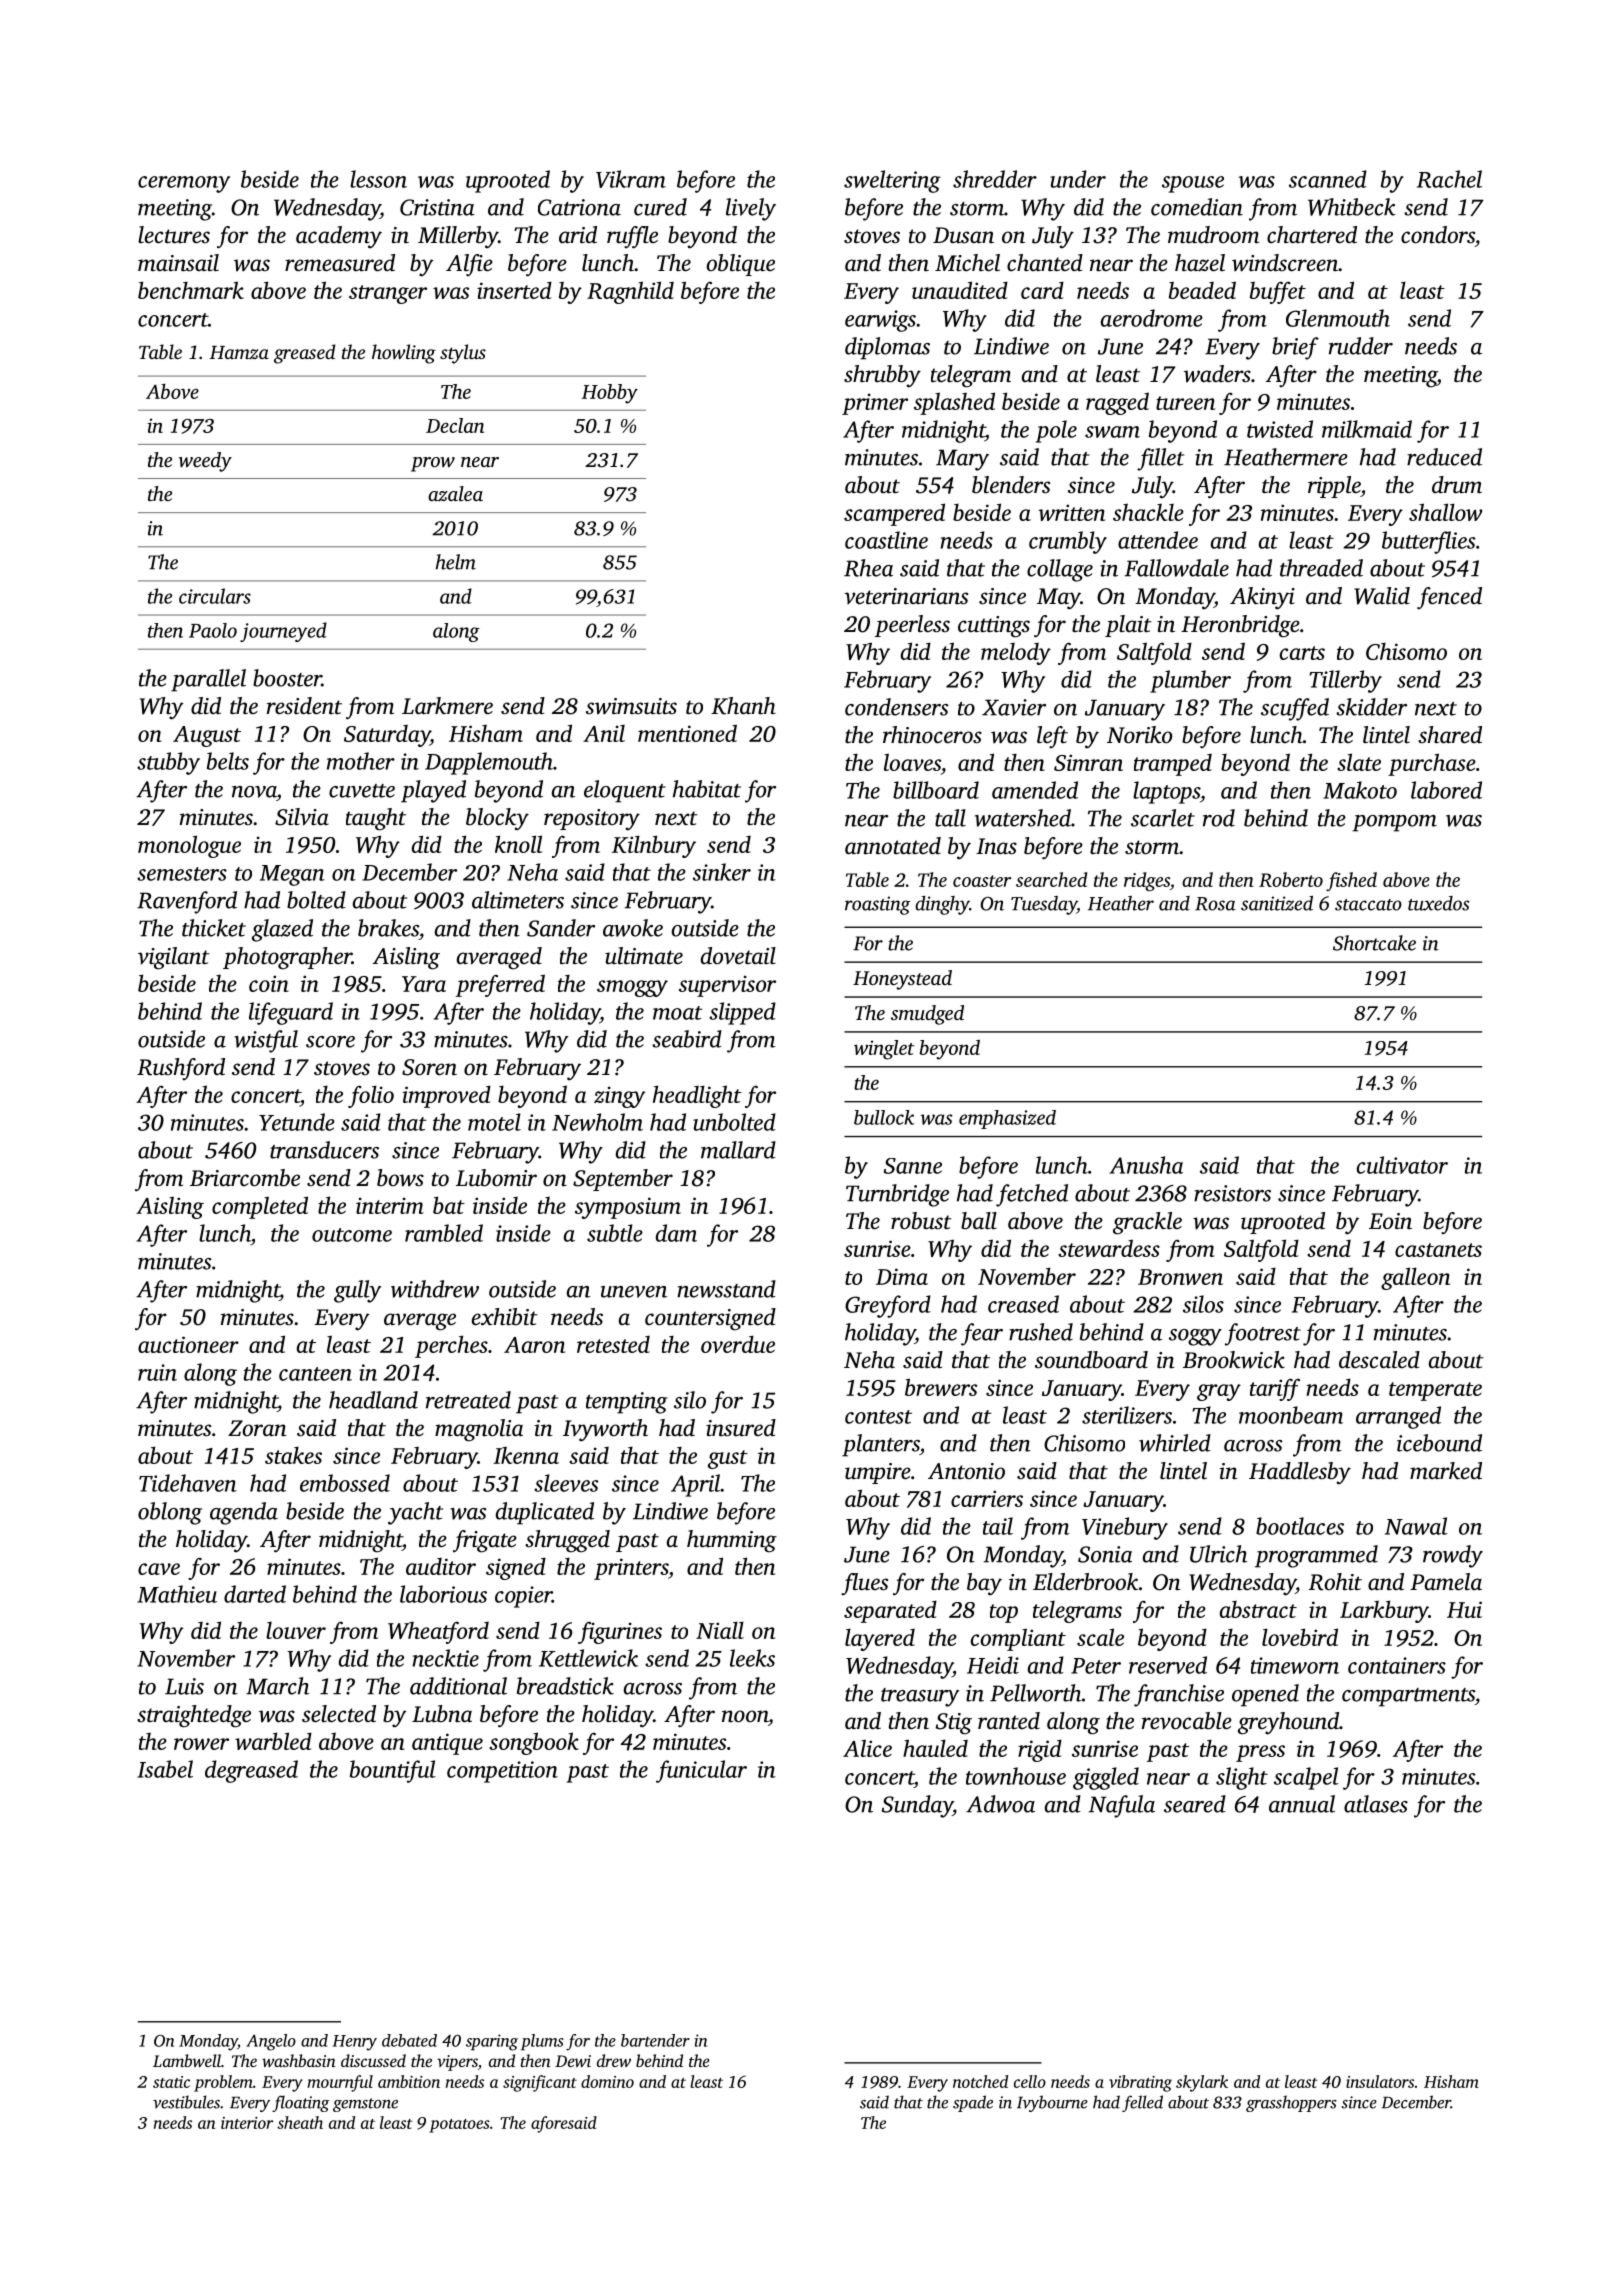 The width and height of the screenshot is (1620, 2292). Describe the element at coordinates (573, 2061) in the screenshot. I see `Dewi` at that location.
